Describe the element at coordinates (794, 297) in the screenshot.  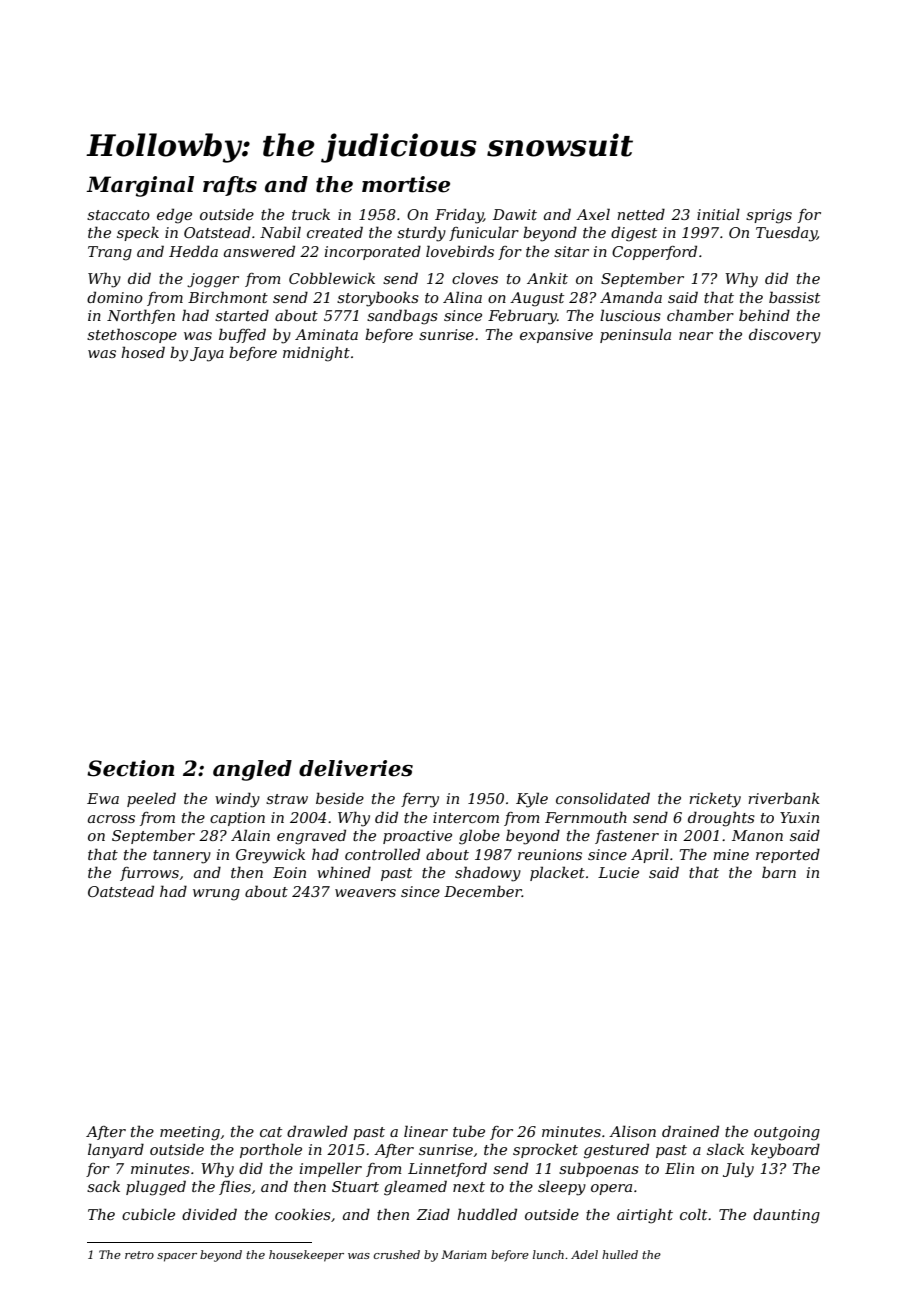
I see `bassist` at that location.
